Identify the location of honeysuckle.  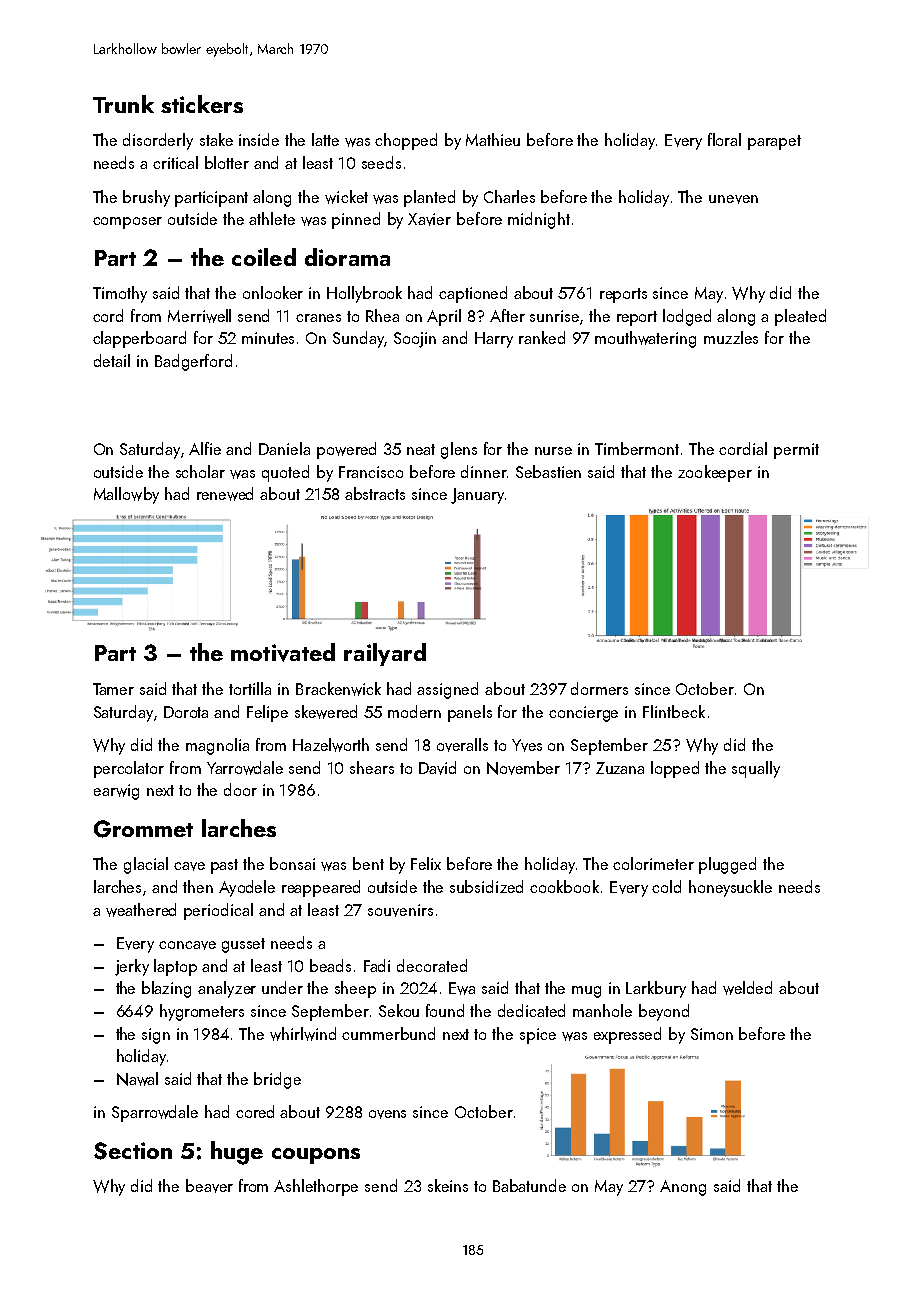
(730, 888).
